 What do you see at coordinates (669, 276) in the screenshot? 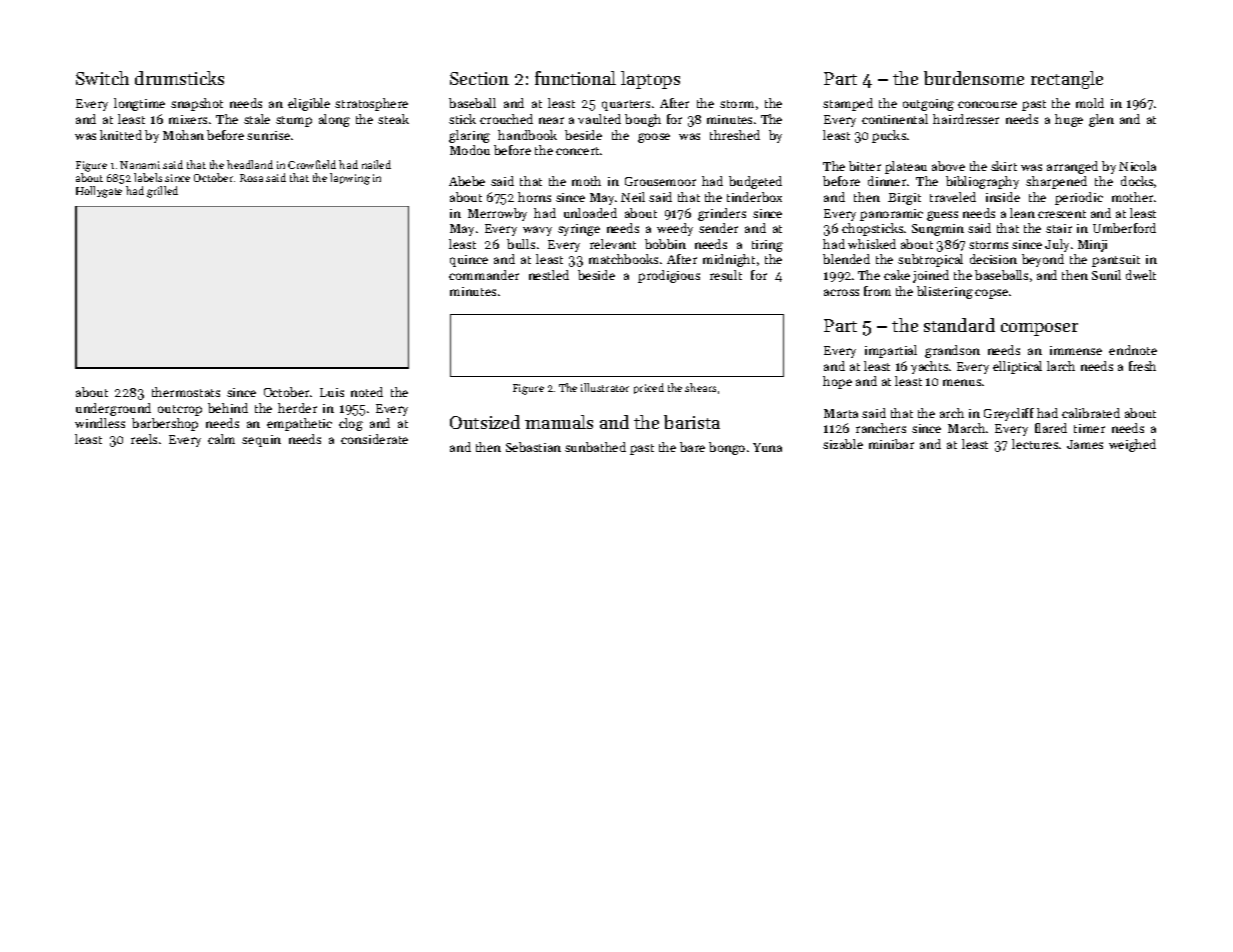
I see `prodigious` at bounding box center [669, 276].
